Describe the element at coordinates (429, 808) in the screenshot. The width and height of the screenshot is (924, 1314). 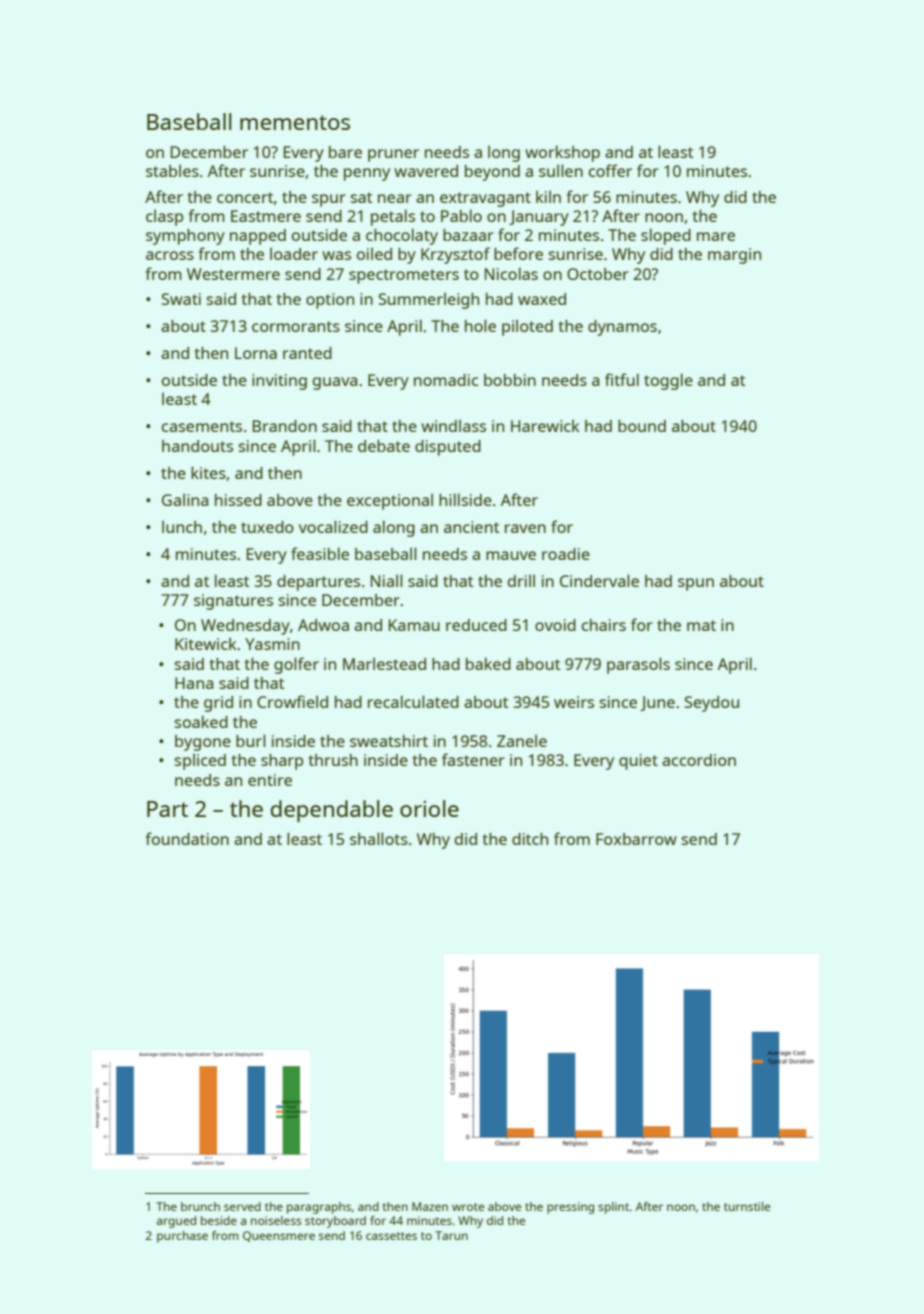
I see `oriole` at that location.
